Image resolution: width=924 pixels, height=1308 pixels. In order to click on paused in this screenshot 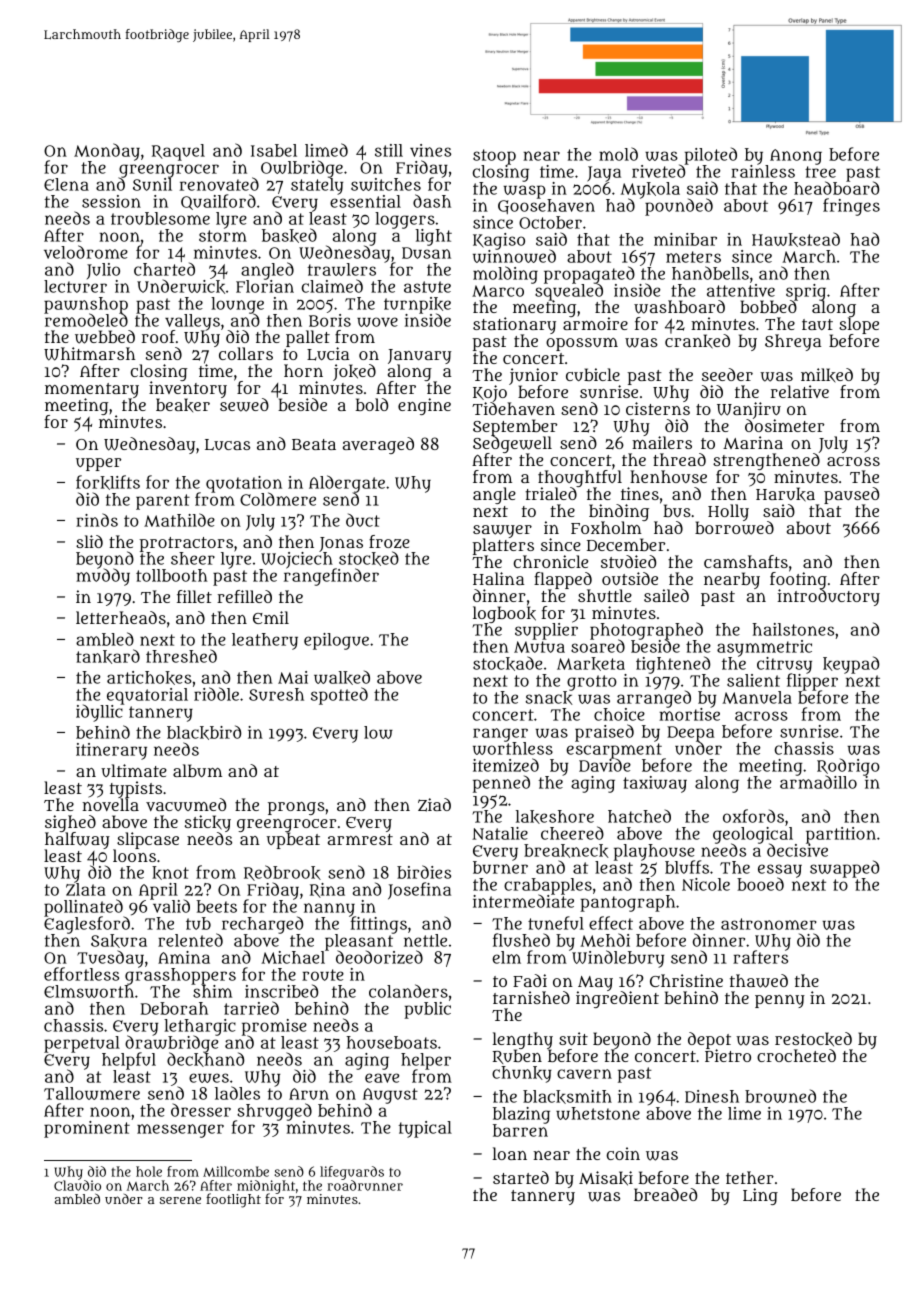, I will do `click(851, 495)`.
